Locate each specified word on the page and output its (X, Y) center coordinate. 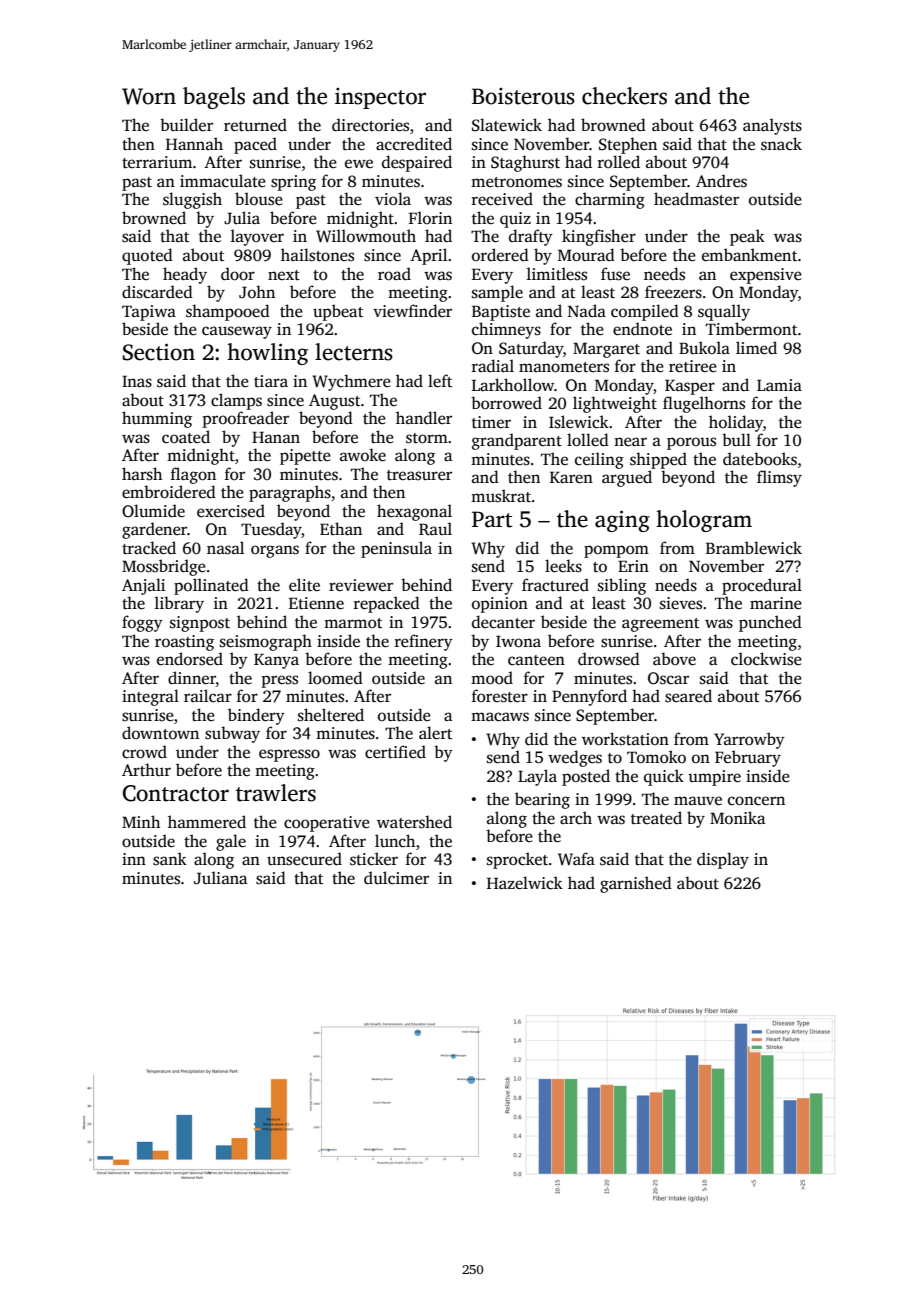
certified (395, 752)
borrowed (506, 403)
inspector (380, 98)
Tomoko (656, 757)
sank (170, 859)
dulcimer (396, 878)
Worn (149, 96)
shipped (658, 460)
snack (781, 144)
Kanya (276, 661)
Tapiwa (149, 313)
